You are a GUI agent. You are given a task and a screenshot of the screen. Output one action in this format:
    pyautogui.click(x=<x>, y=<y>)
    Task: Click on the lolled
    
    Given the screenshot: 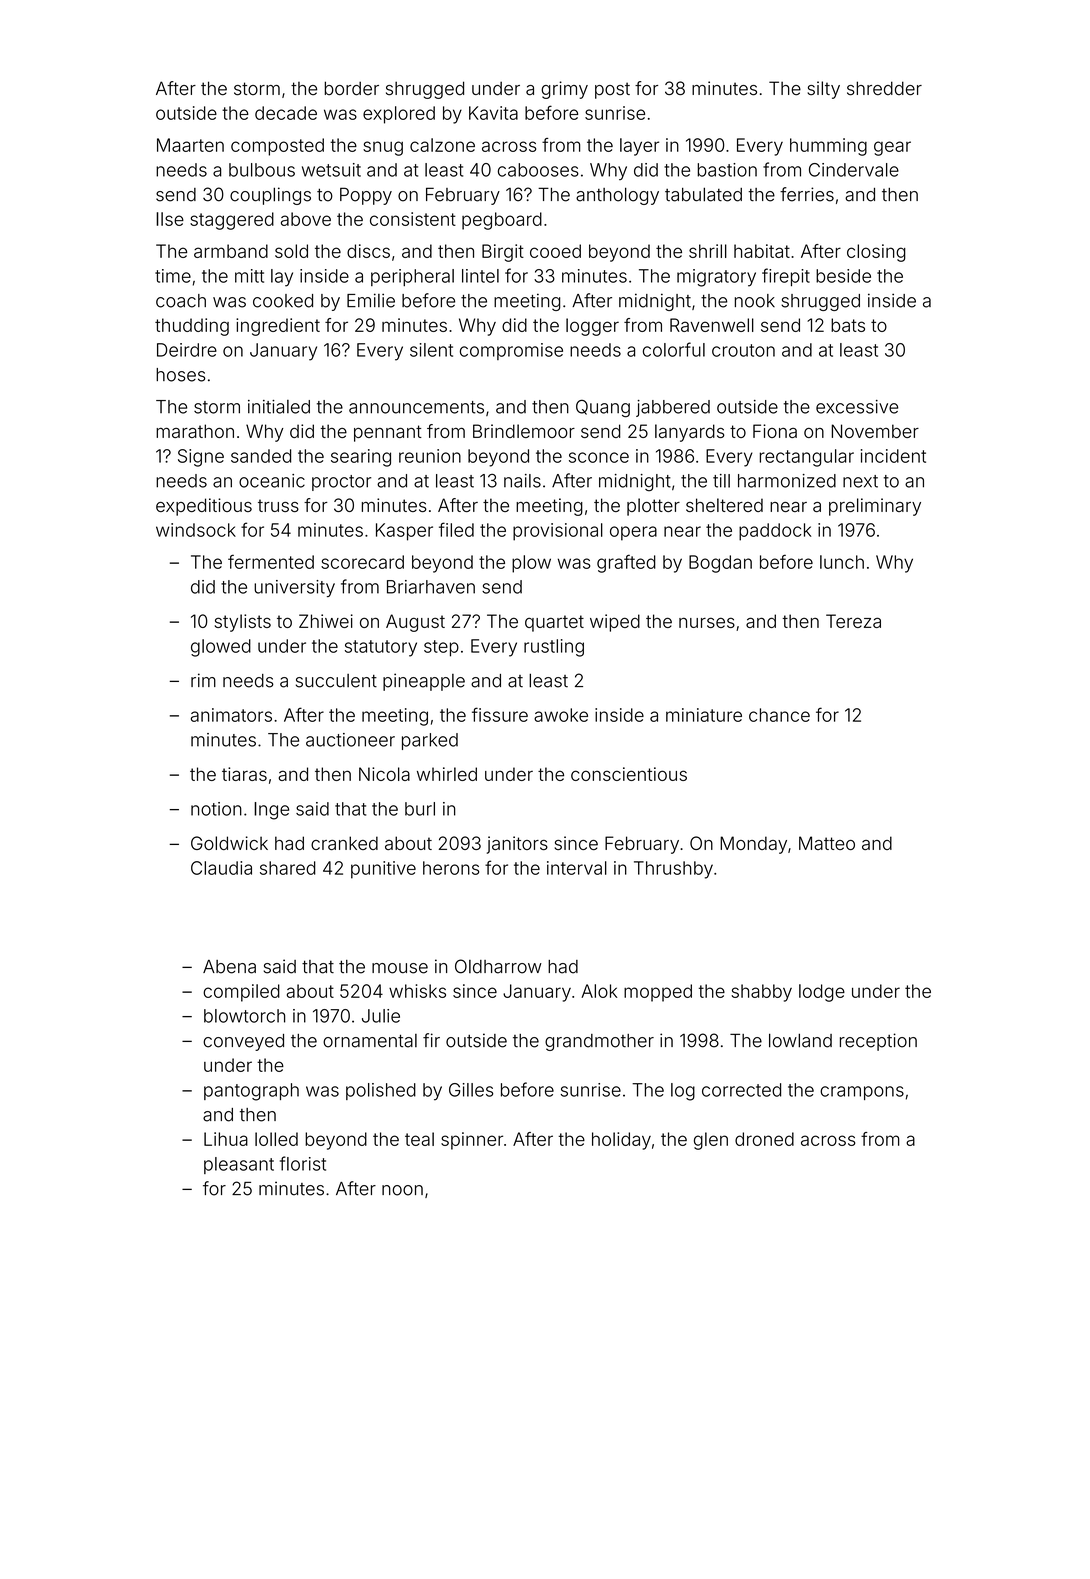 What is the action you would take?
    pyautogui.click(x=276, y=1139)
